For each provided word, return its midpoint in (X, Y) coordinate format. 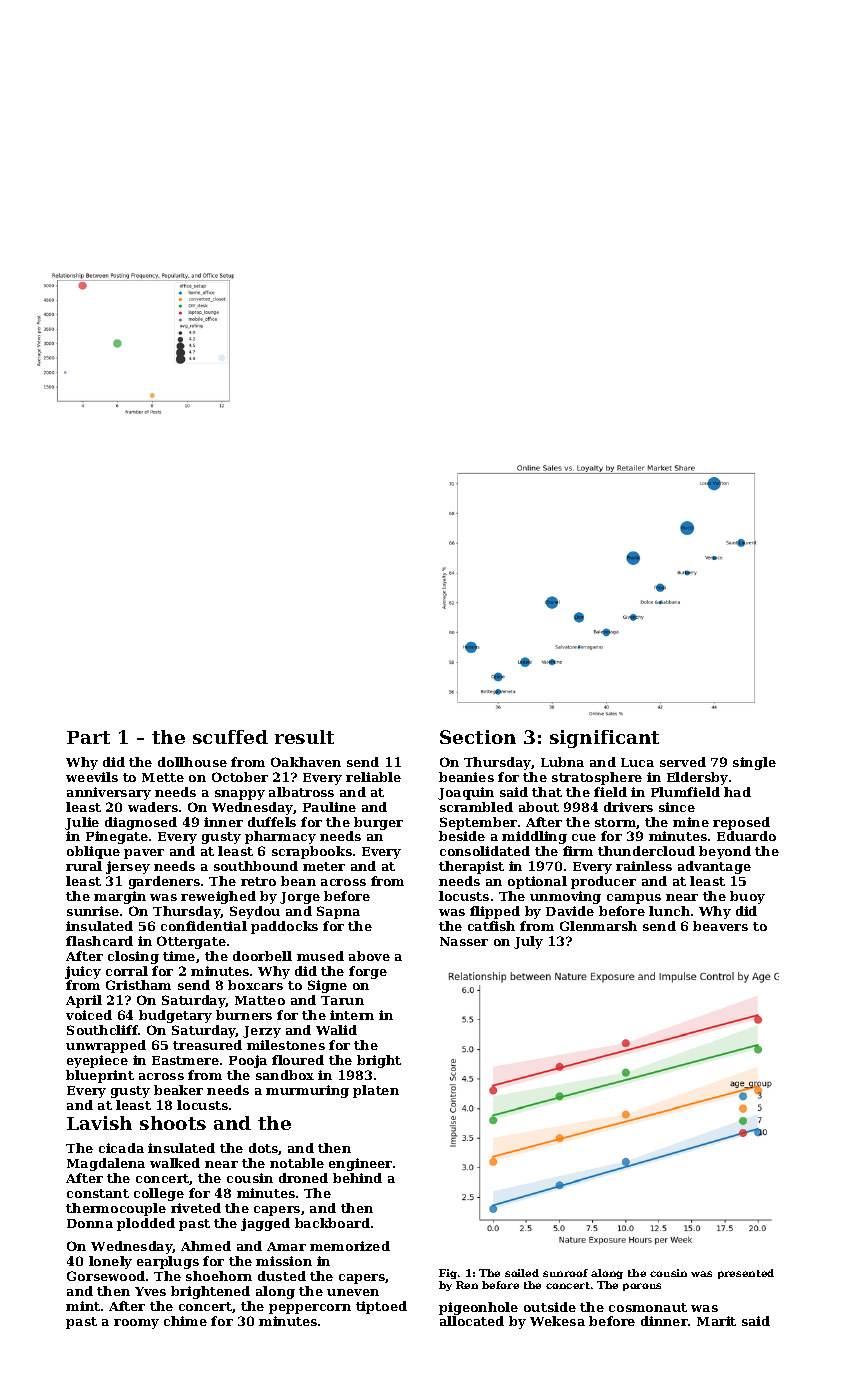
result (304, 737)
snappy (240, 795)
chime (185, 1321)
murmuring (307, 1091)
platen (376, 1091)
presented (746, 1274)
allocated (472, 1321)
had (737, 792)
